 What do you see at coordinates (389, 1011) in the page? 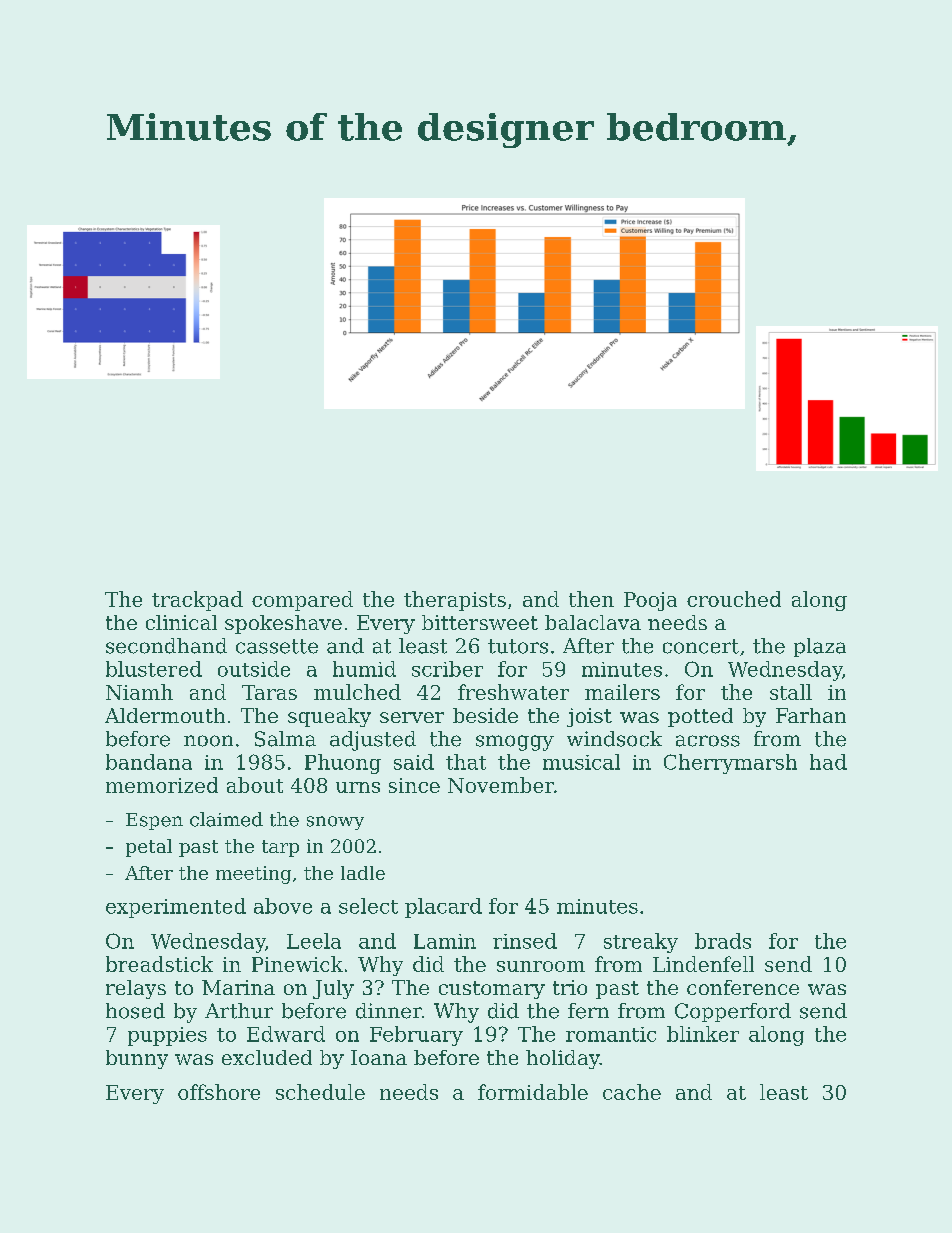
I see `dinner` at bounding box center [389, 1011].
